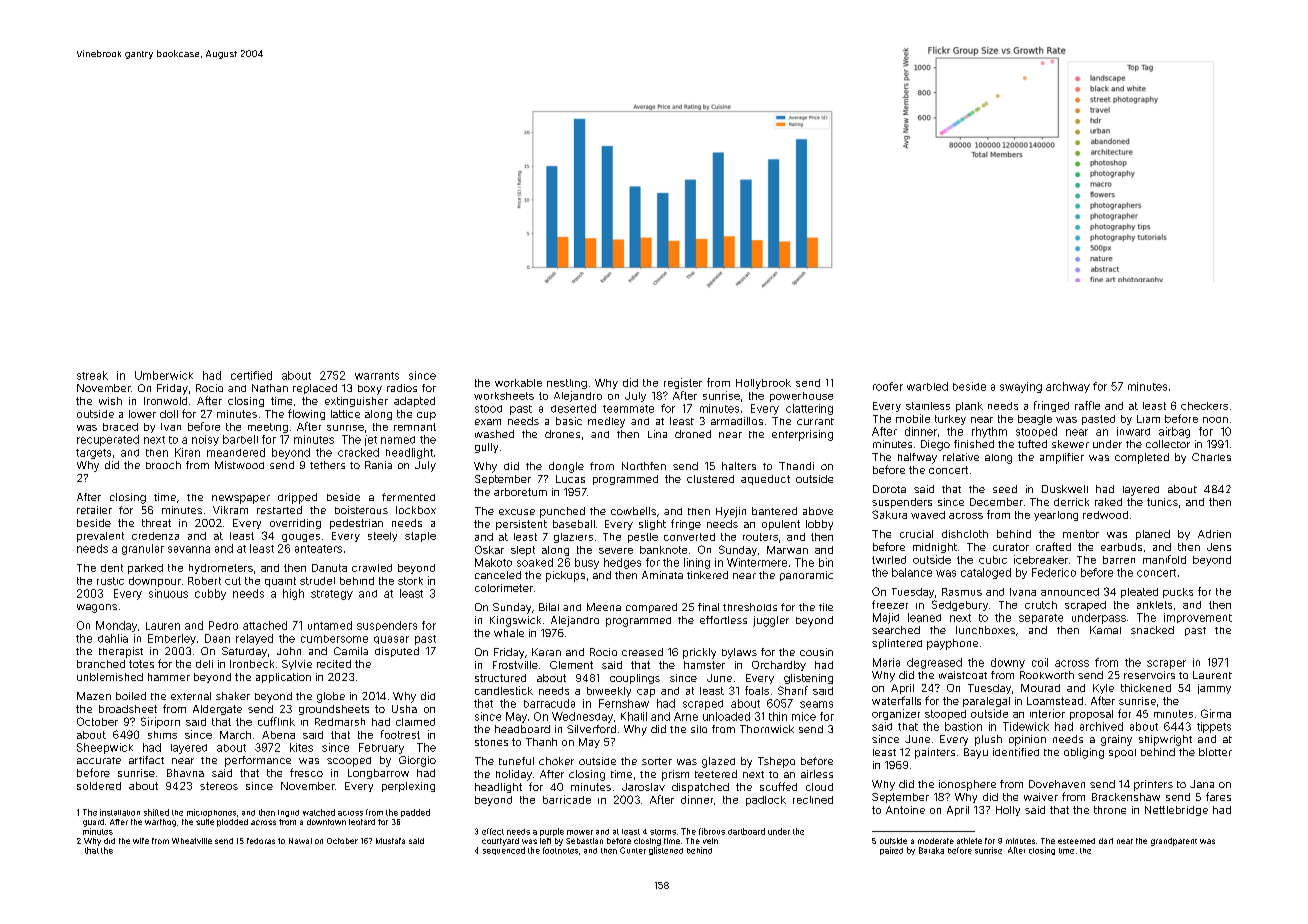 This screenshot has height=924, width=1308. Describe the element at coordinates (254, 639) in the screenshot. I see `relayed` at that location.
